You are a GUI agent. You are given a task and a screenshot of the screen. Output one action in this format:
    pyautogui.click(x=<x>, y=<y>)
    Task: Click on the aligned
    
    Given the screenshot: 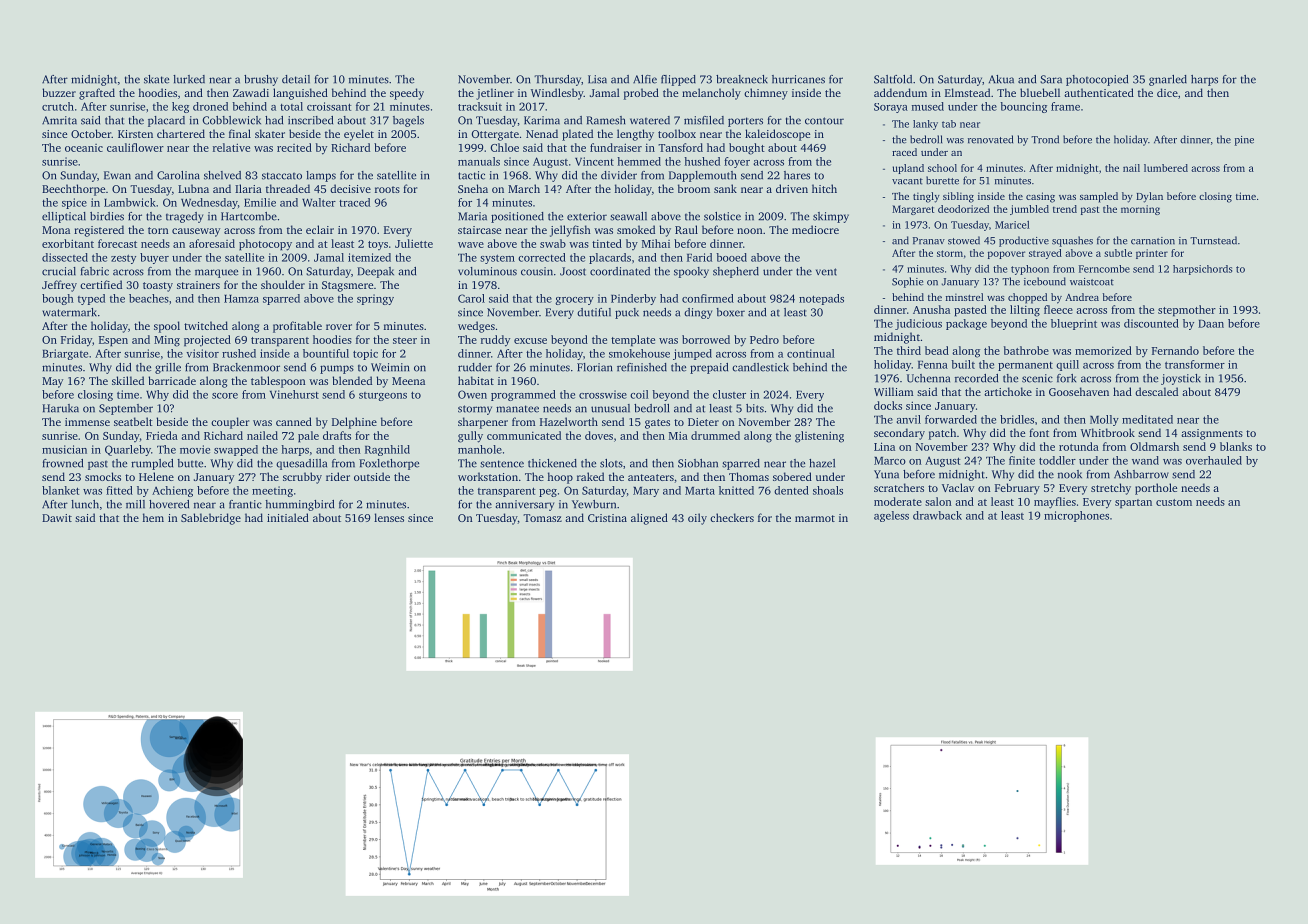 What is the action you would take?
    pyautogui.click(x=649, y=519)
